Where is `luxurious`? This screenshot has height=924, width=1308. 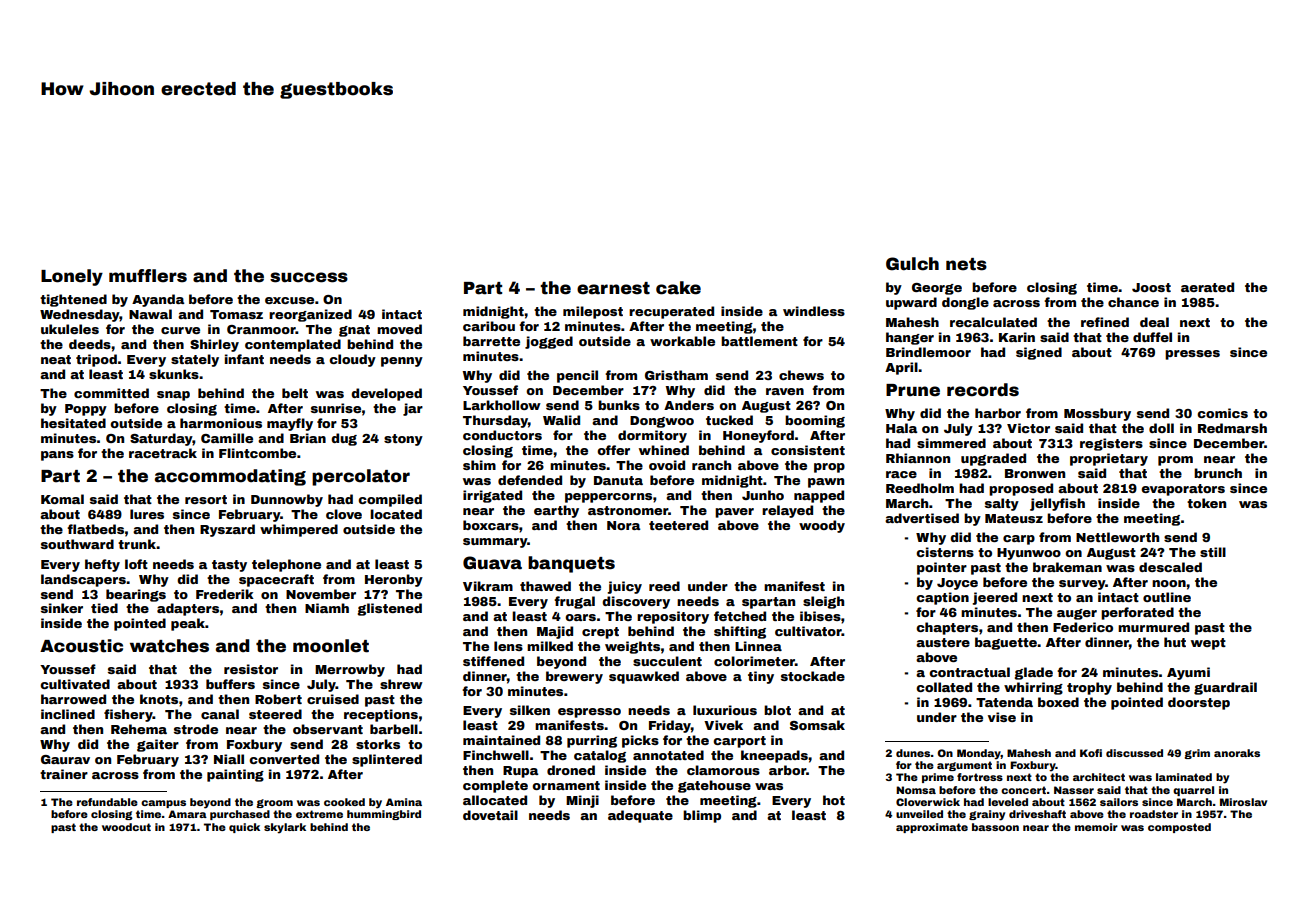 luxurious is located at coordinates (725, 710).
